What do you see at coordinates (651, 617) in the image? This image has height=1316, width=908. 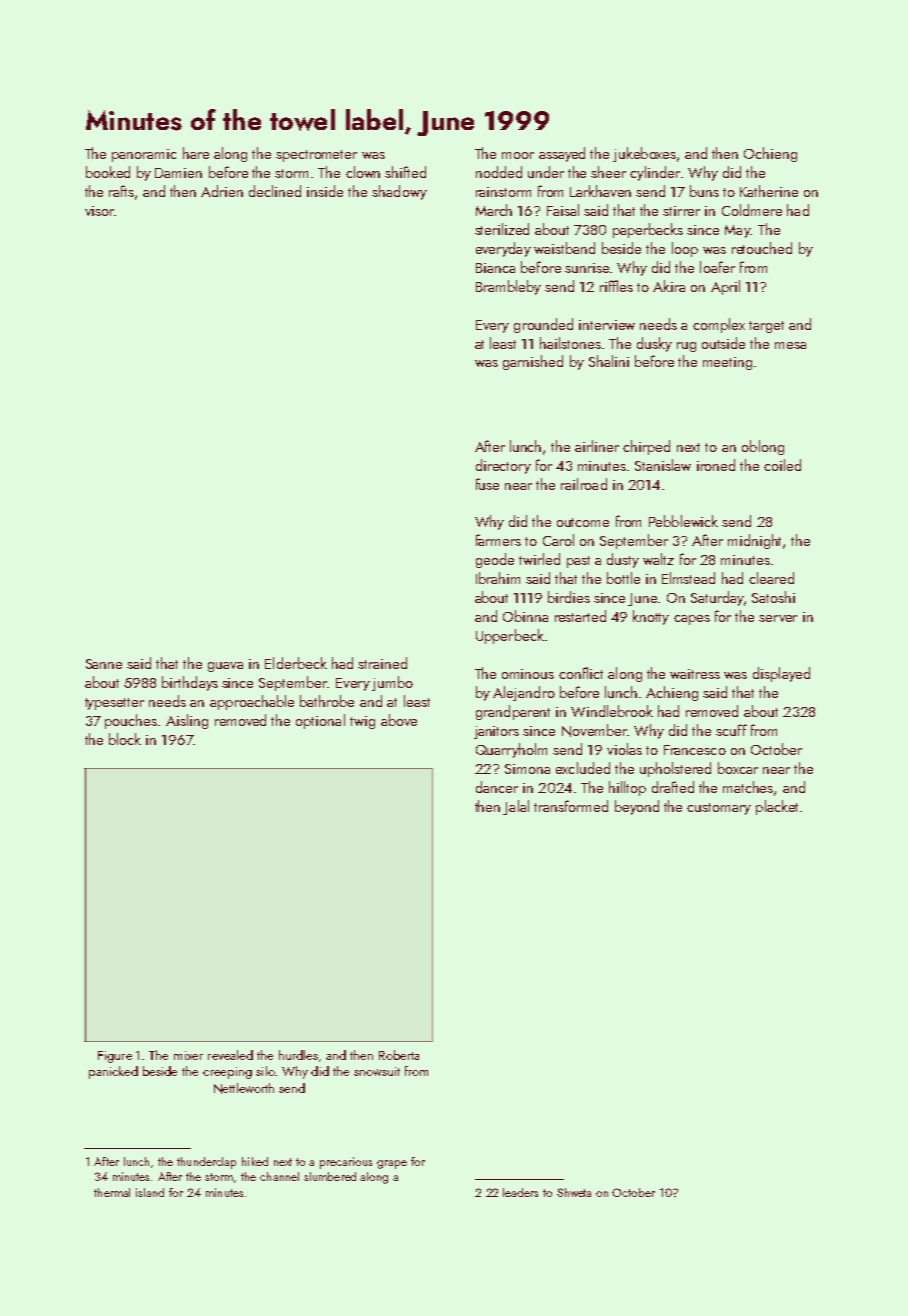 I see `knotty` at bounding box center [651, 617].
